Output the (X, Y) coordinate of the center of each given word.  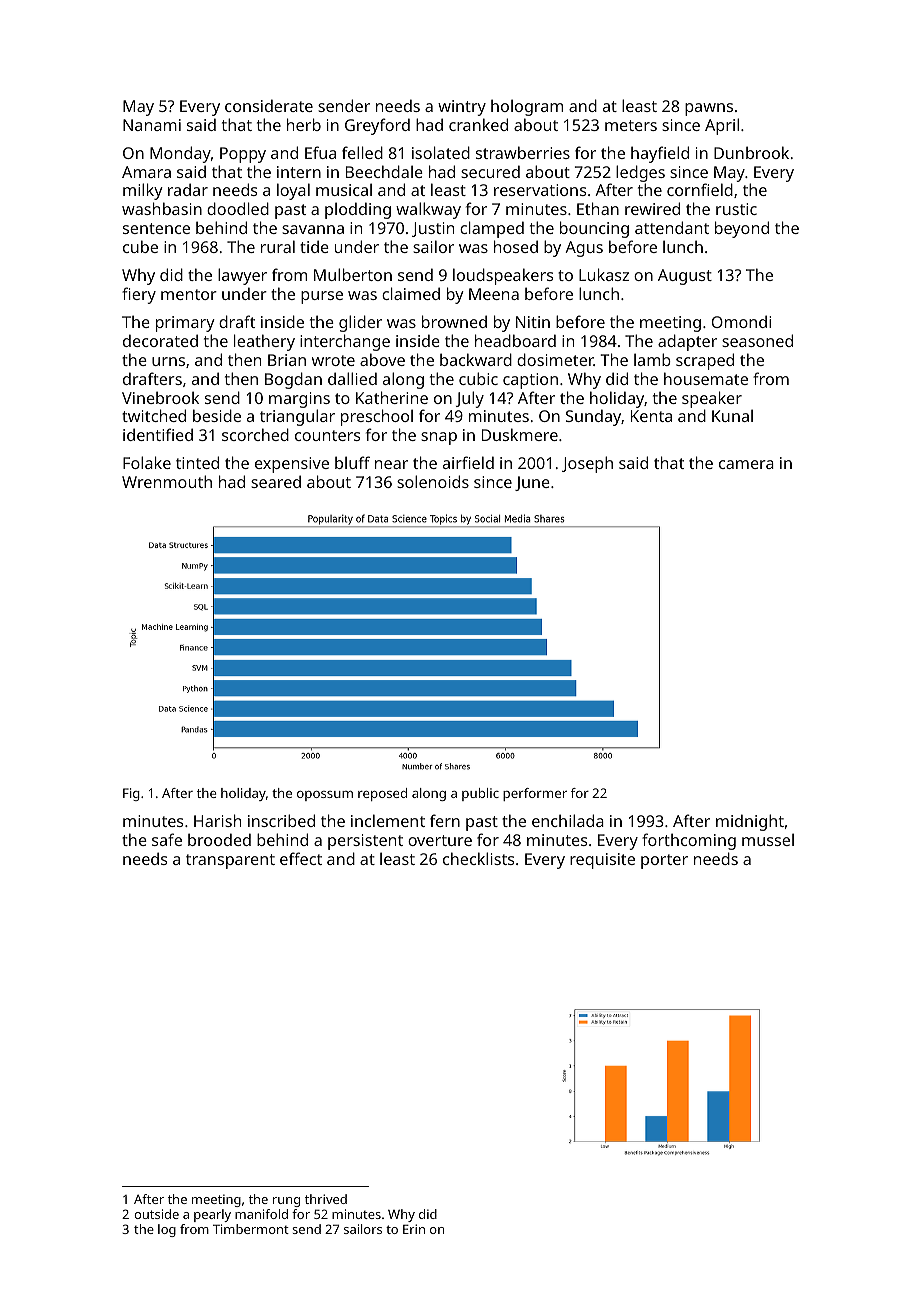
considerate (269, 105)
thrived (326, 1199)
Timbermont (251, 1229)
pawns (709, 109)
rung (286, 1202)
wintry (462, 108)
